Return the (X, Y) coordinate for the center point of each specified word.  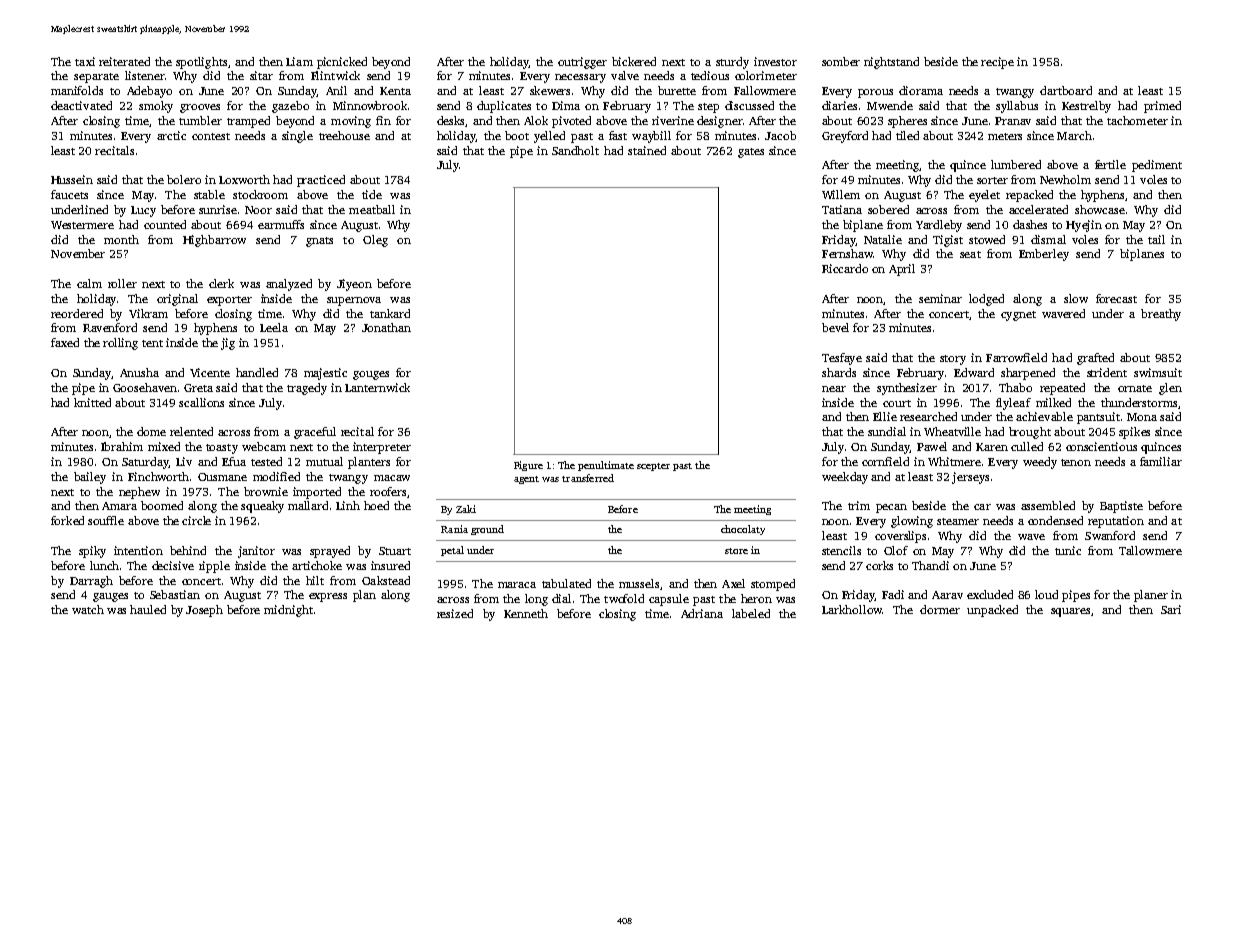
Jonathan (386, 327)
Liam (299, 61)
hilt (315, 580)
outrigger (582, 63)
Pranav (1013, 121)
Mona (1142, 417)
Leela (274, 327)
